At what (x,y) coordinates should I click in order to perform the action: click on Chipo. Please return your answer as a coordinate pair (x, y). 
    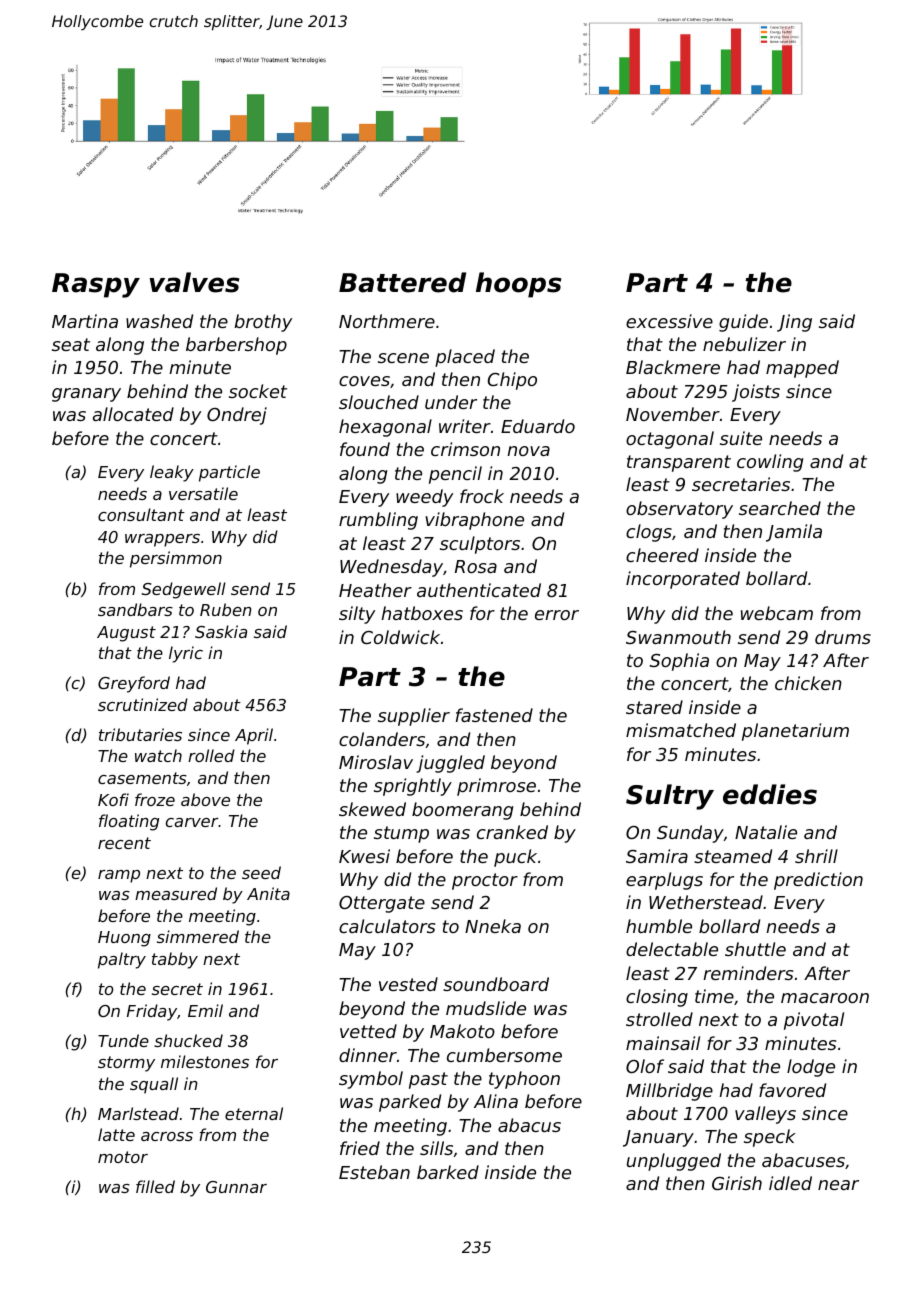
    Looking at the image, I should click on (512, 381).
